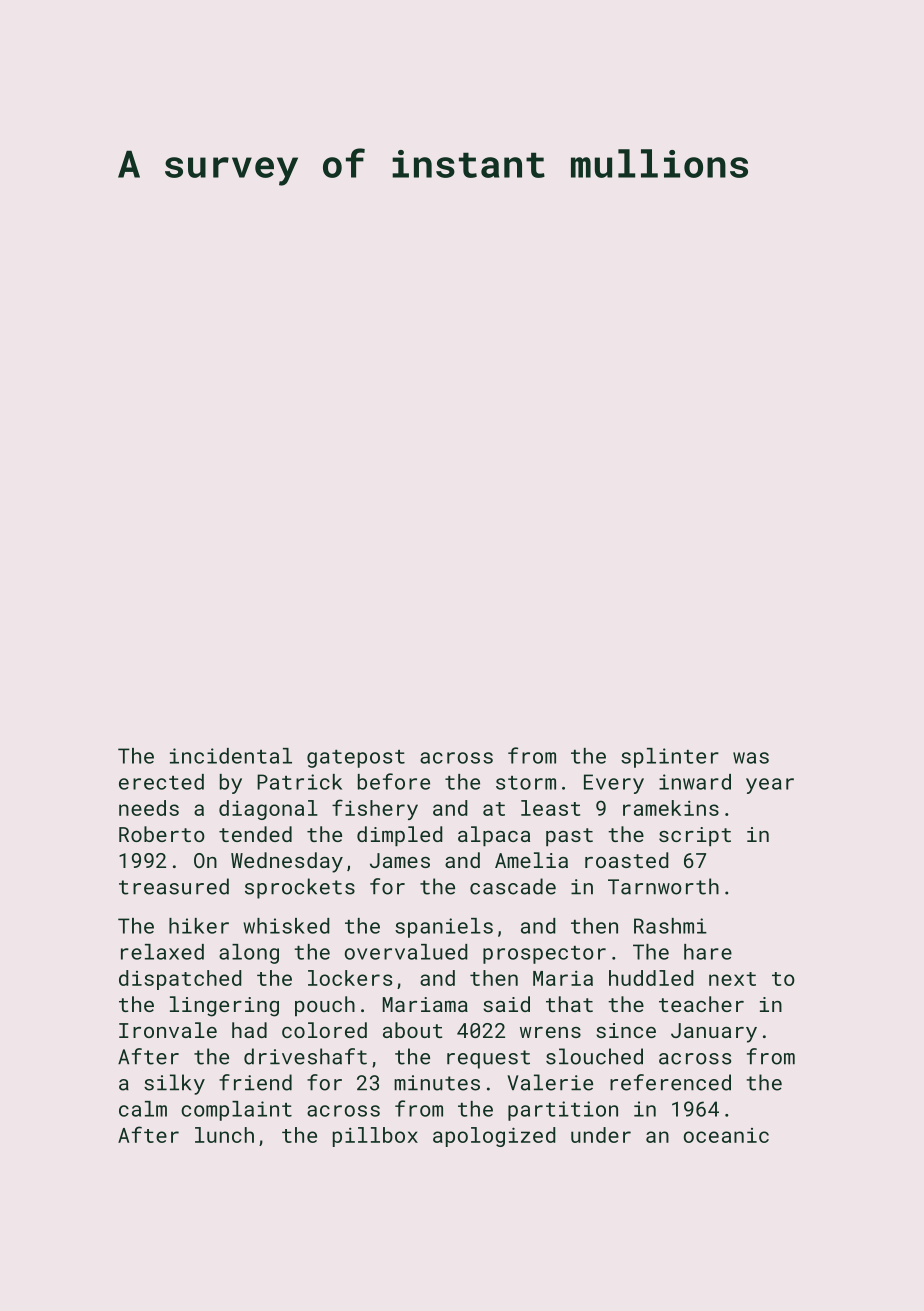  I want to click on before, so click(394, 781).
